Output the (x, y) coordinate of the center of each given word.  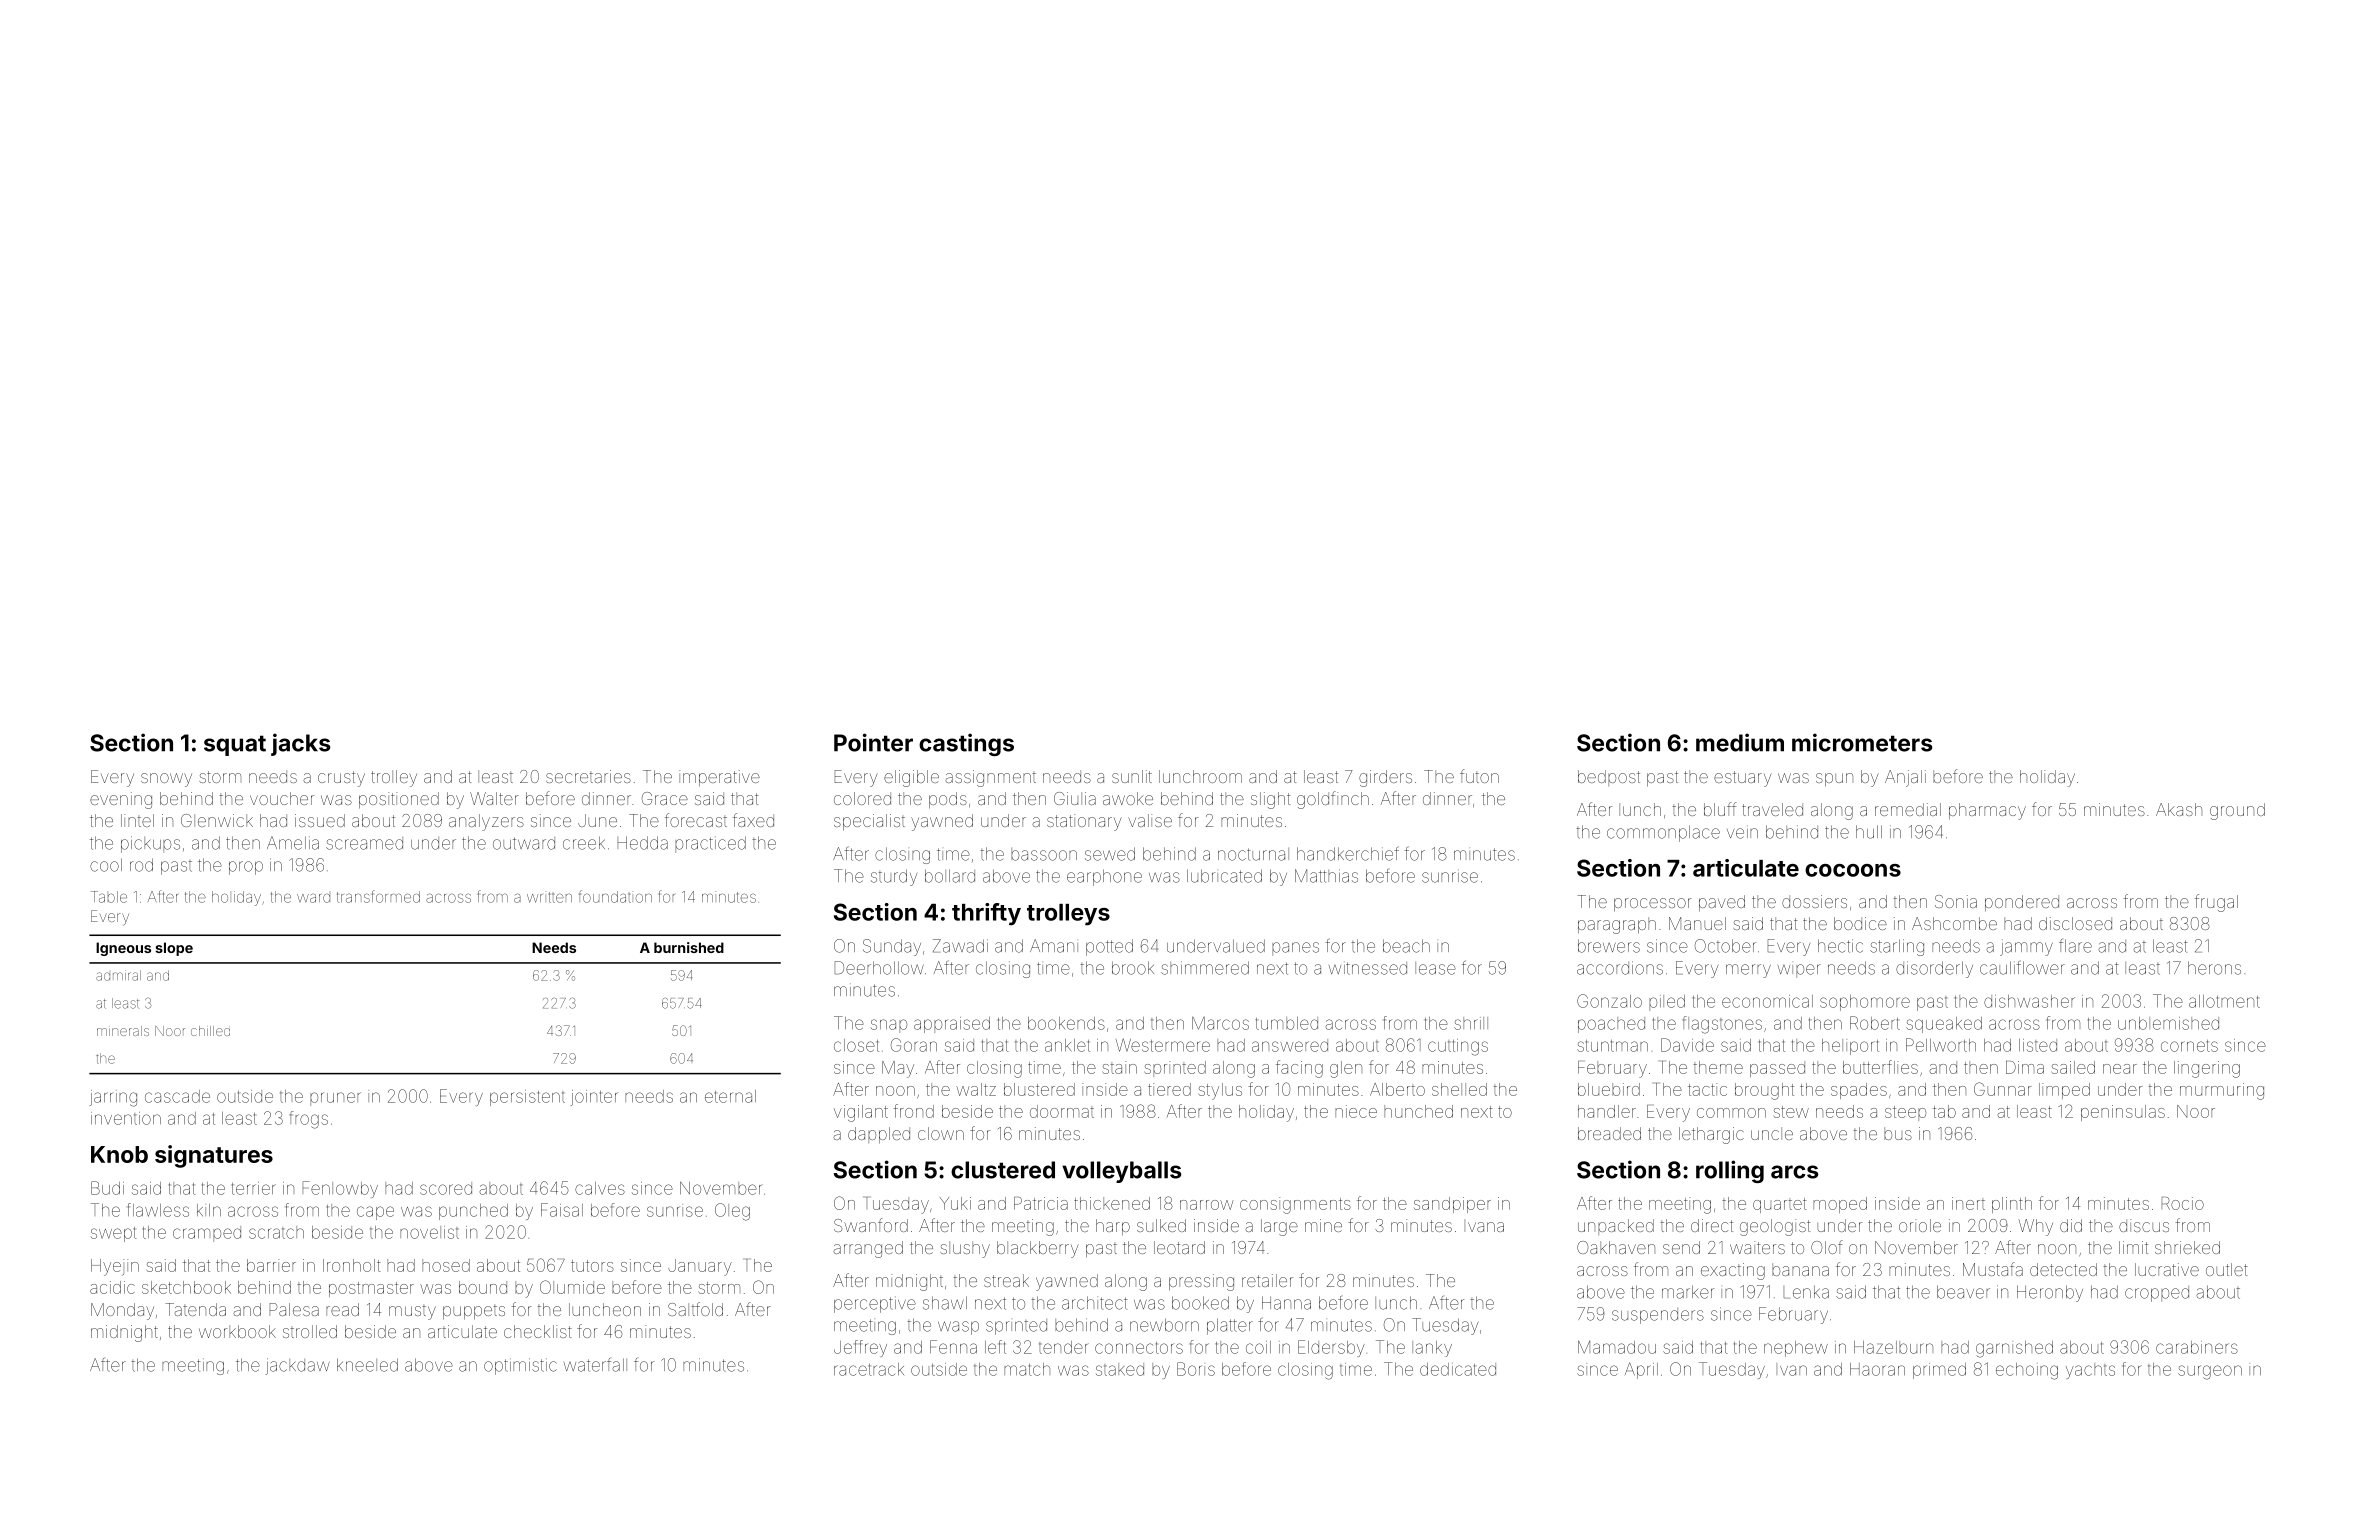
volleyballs (1122, 1172)
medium (1740, 742)
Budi (107, 1188)
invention (126, 1118)
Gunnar (2002, 1089)
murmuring (2222, 1091)
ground (2237, 811)
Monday (122, 1311)
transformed (378, 896)
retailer (1267, 1280)
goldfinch (1333, 800)
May (898, 1069)
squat (235, 745)
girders (1385, 778)
